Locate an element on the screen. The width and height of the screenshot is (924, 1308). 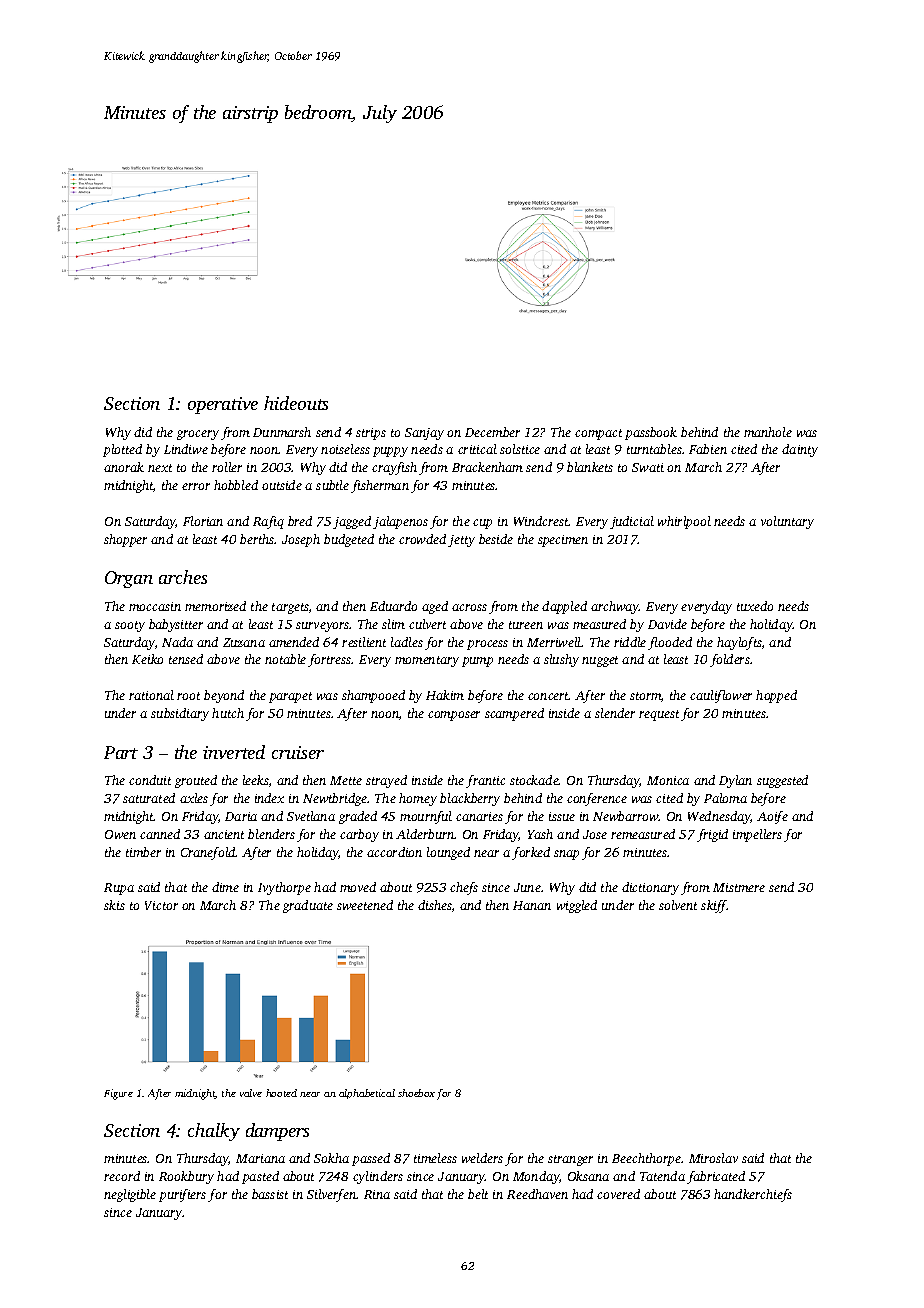
Victor is located at coordinates (161, 905).
